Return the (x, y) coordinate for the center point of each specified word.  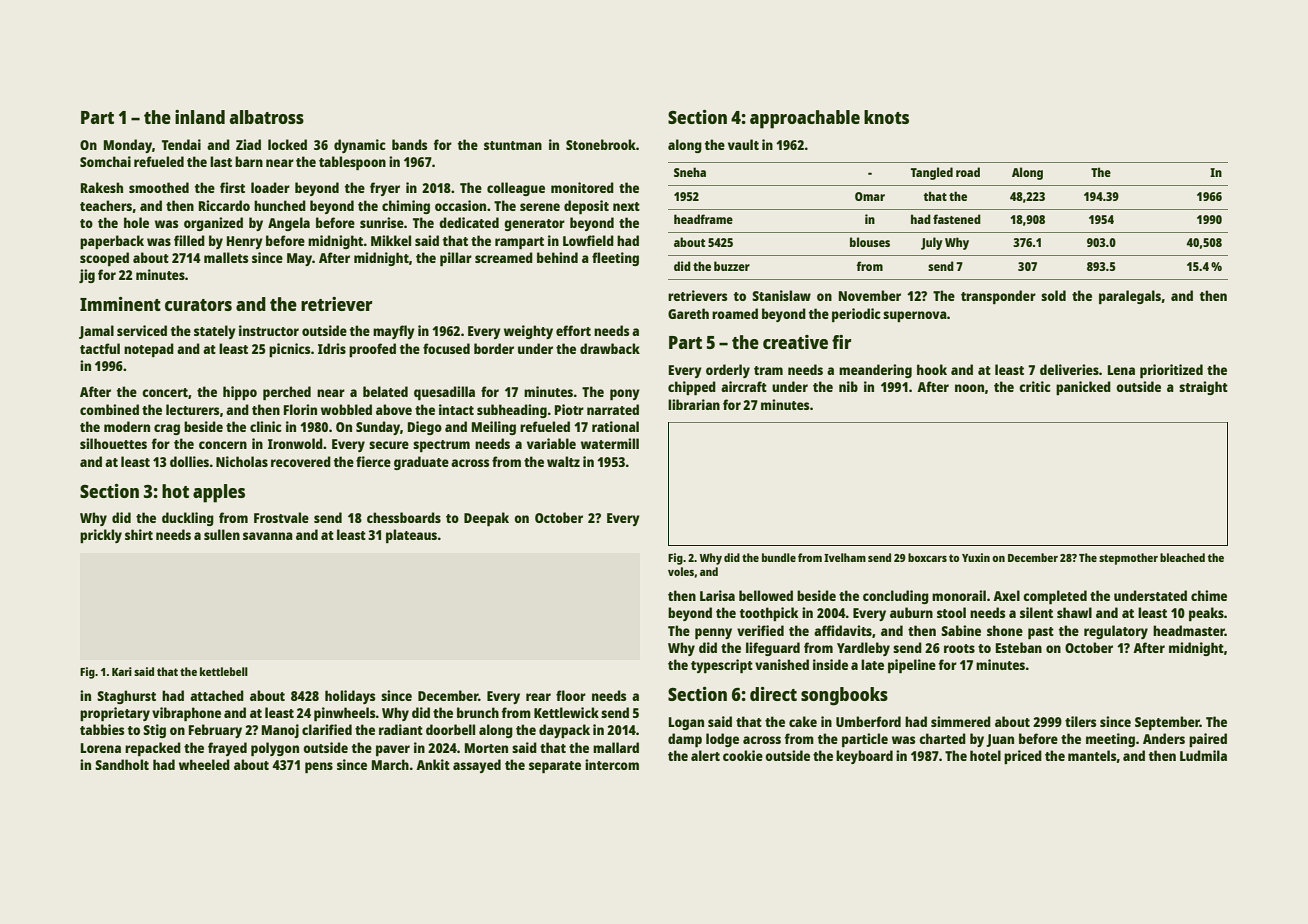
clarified (327, 729)
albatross (267, 117)
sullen (222, 534)
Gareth (688, 313)
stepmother (1128, 559)
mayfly (394, 332)
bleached (1182, 557)
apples (219, 493)
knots (886, 117)
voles (681, 571)
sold (1053, 295)
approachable (805, 119)
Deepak (486, 519)
